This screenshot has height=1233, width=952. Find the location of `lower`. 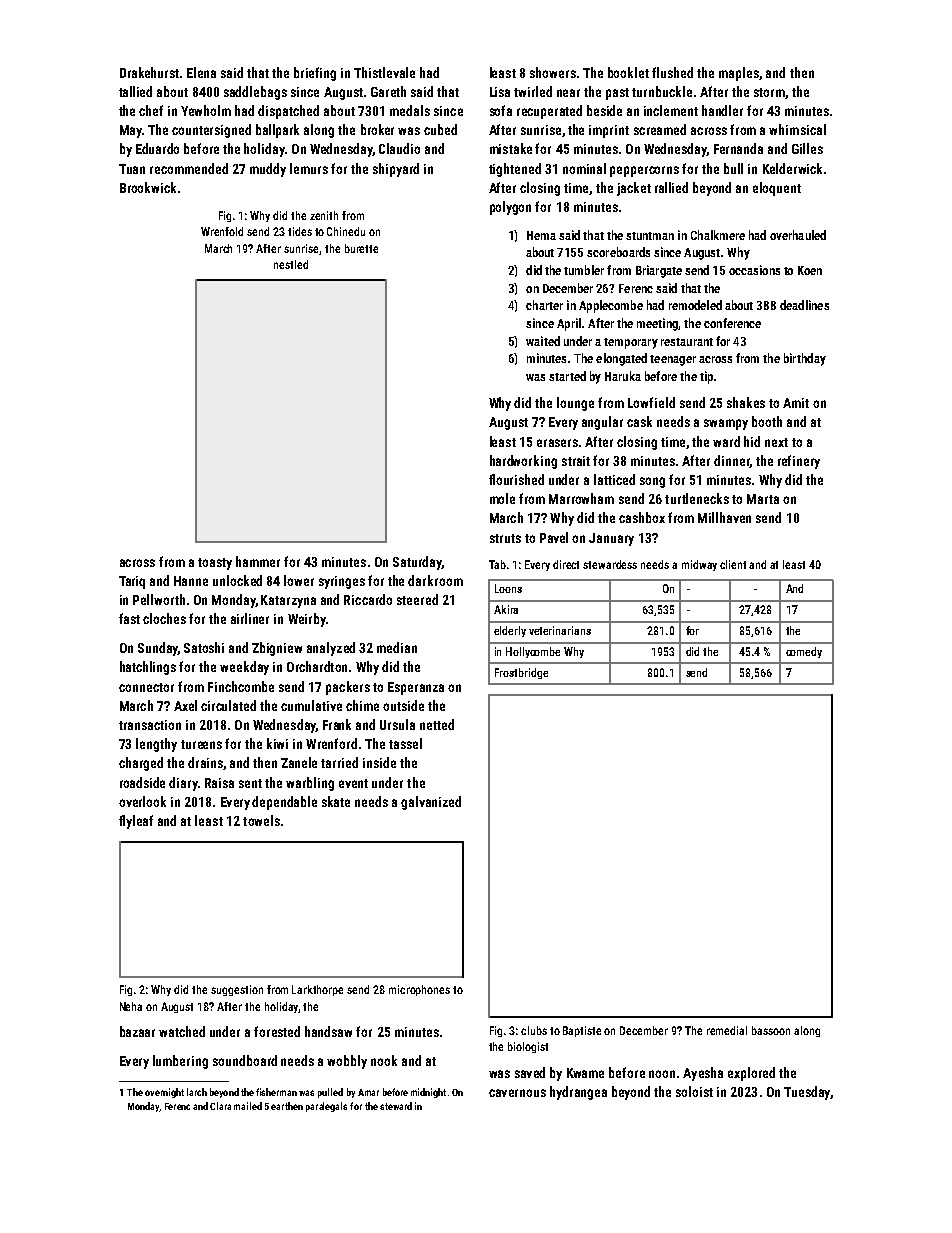

lower is located at coordinates (299, 580).
